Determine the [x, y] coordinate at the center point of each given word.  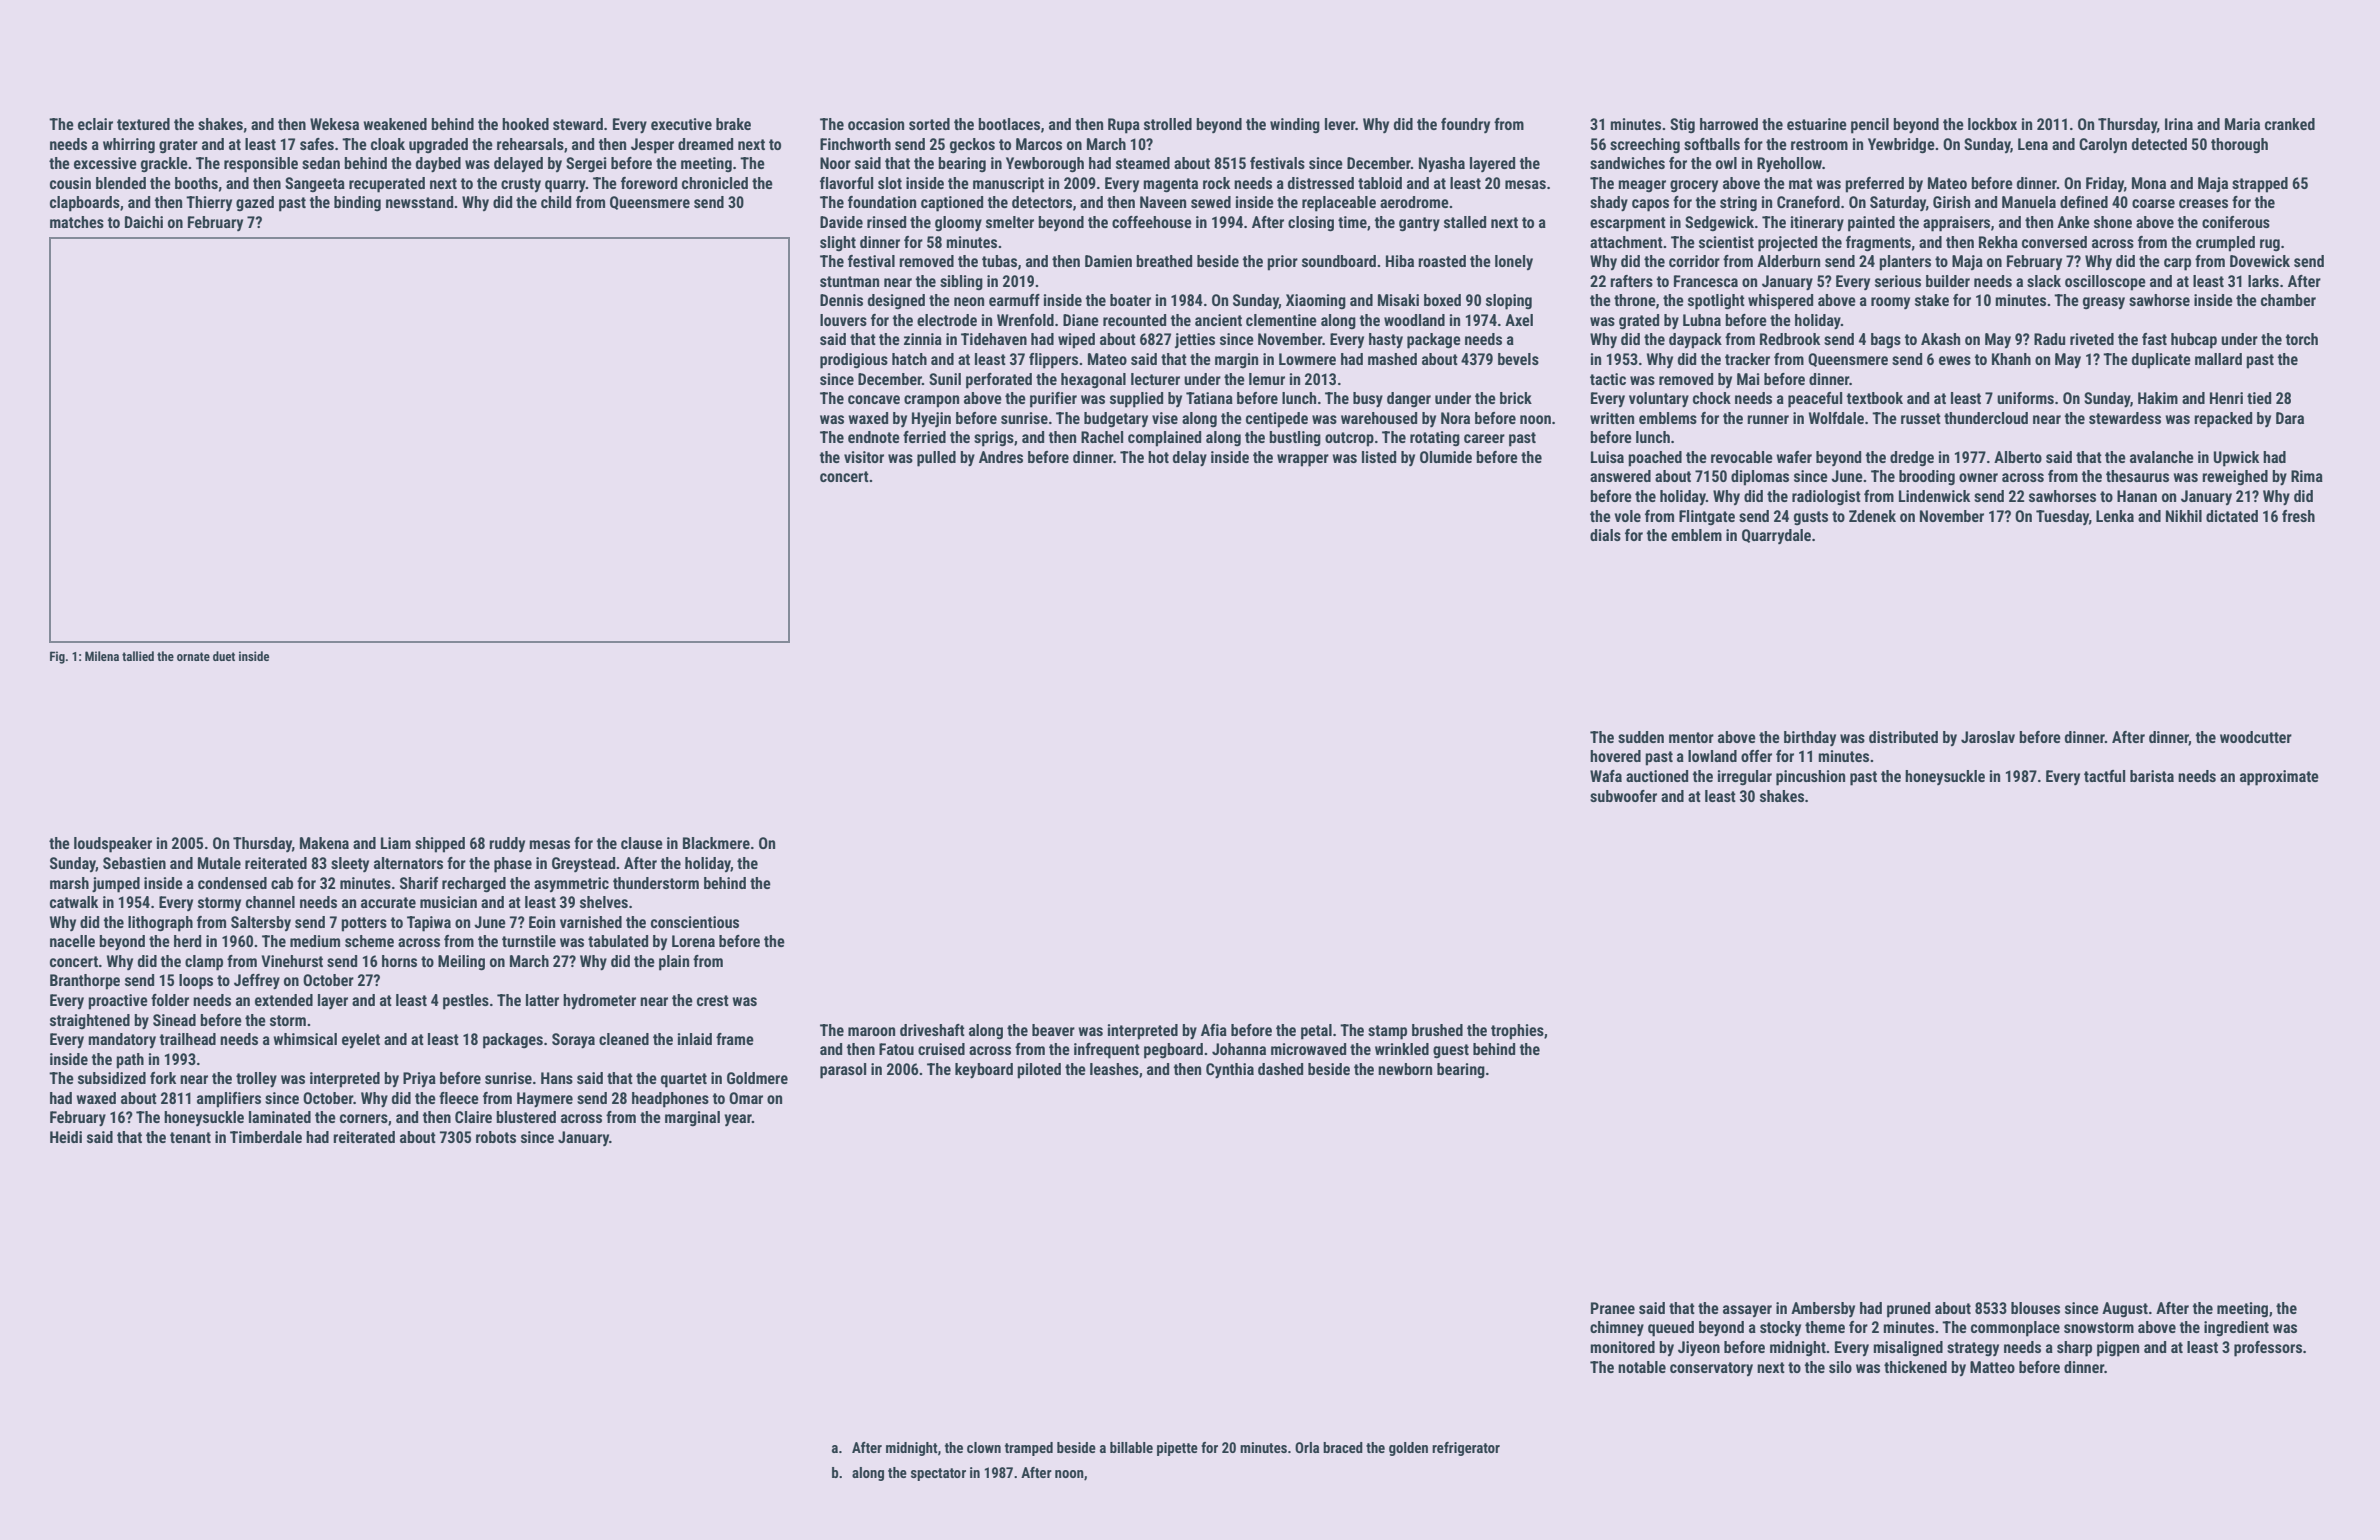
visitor [864, 457]
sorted [929, 124]
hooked [525, 124]
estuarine [1817, 124]
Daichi [144, 222]
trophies [1517, 1032]
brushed [1437, 1030]
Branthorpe [85, 982]
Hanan [2137, 496]
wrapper [1303, 460]
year [738, 1120]
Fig [57, 657]
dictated [2232, 516]
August [2125, 1310]
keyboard [984, 1071]
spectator [938, 1474]
